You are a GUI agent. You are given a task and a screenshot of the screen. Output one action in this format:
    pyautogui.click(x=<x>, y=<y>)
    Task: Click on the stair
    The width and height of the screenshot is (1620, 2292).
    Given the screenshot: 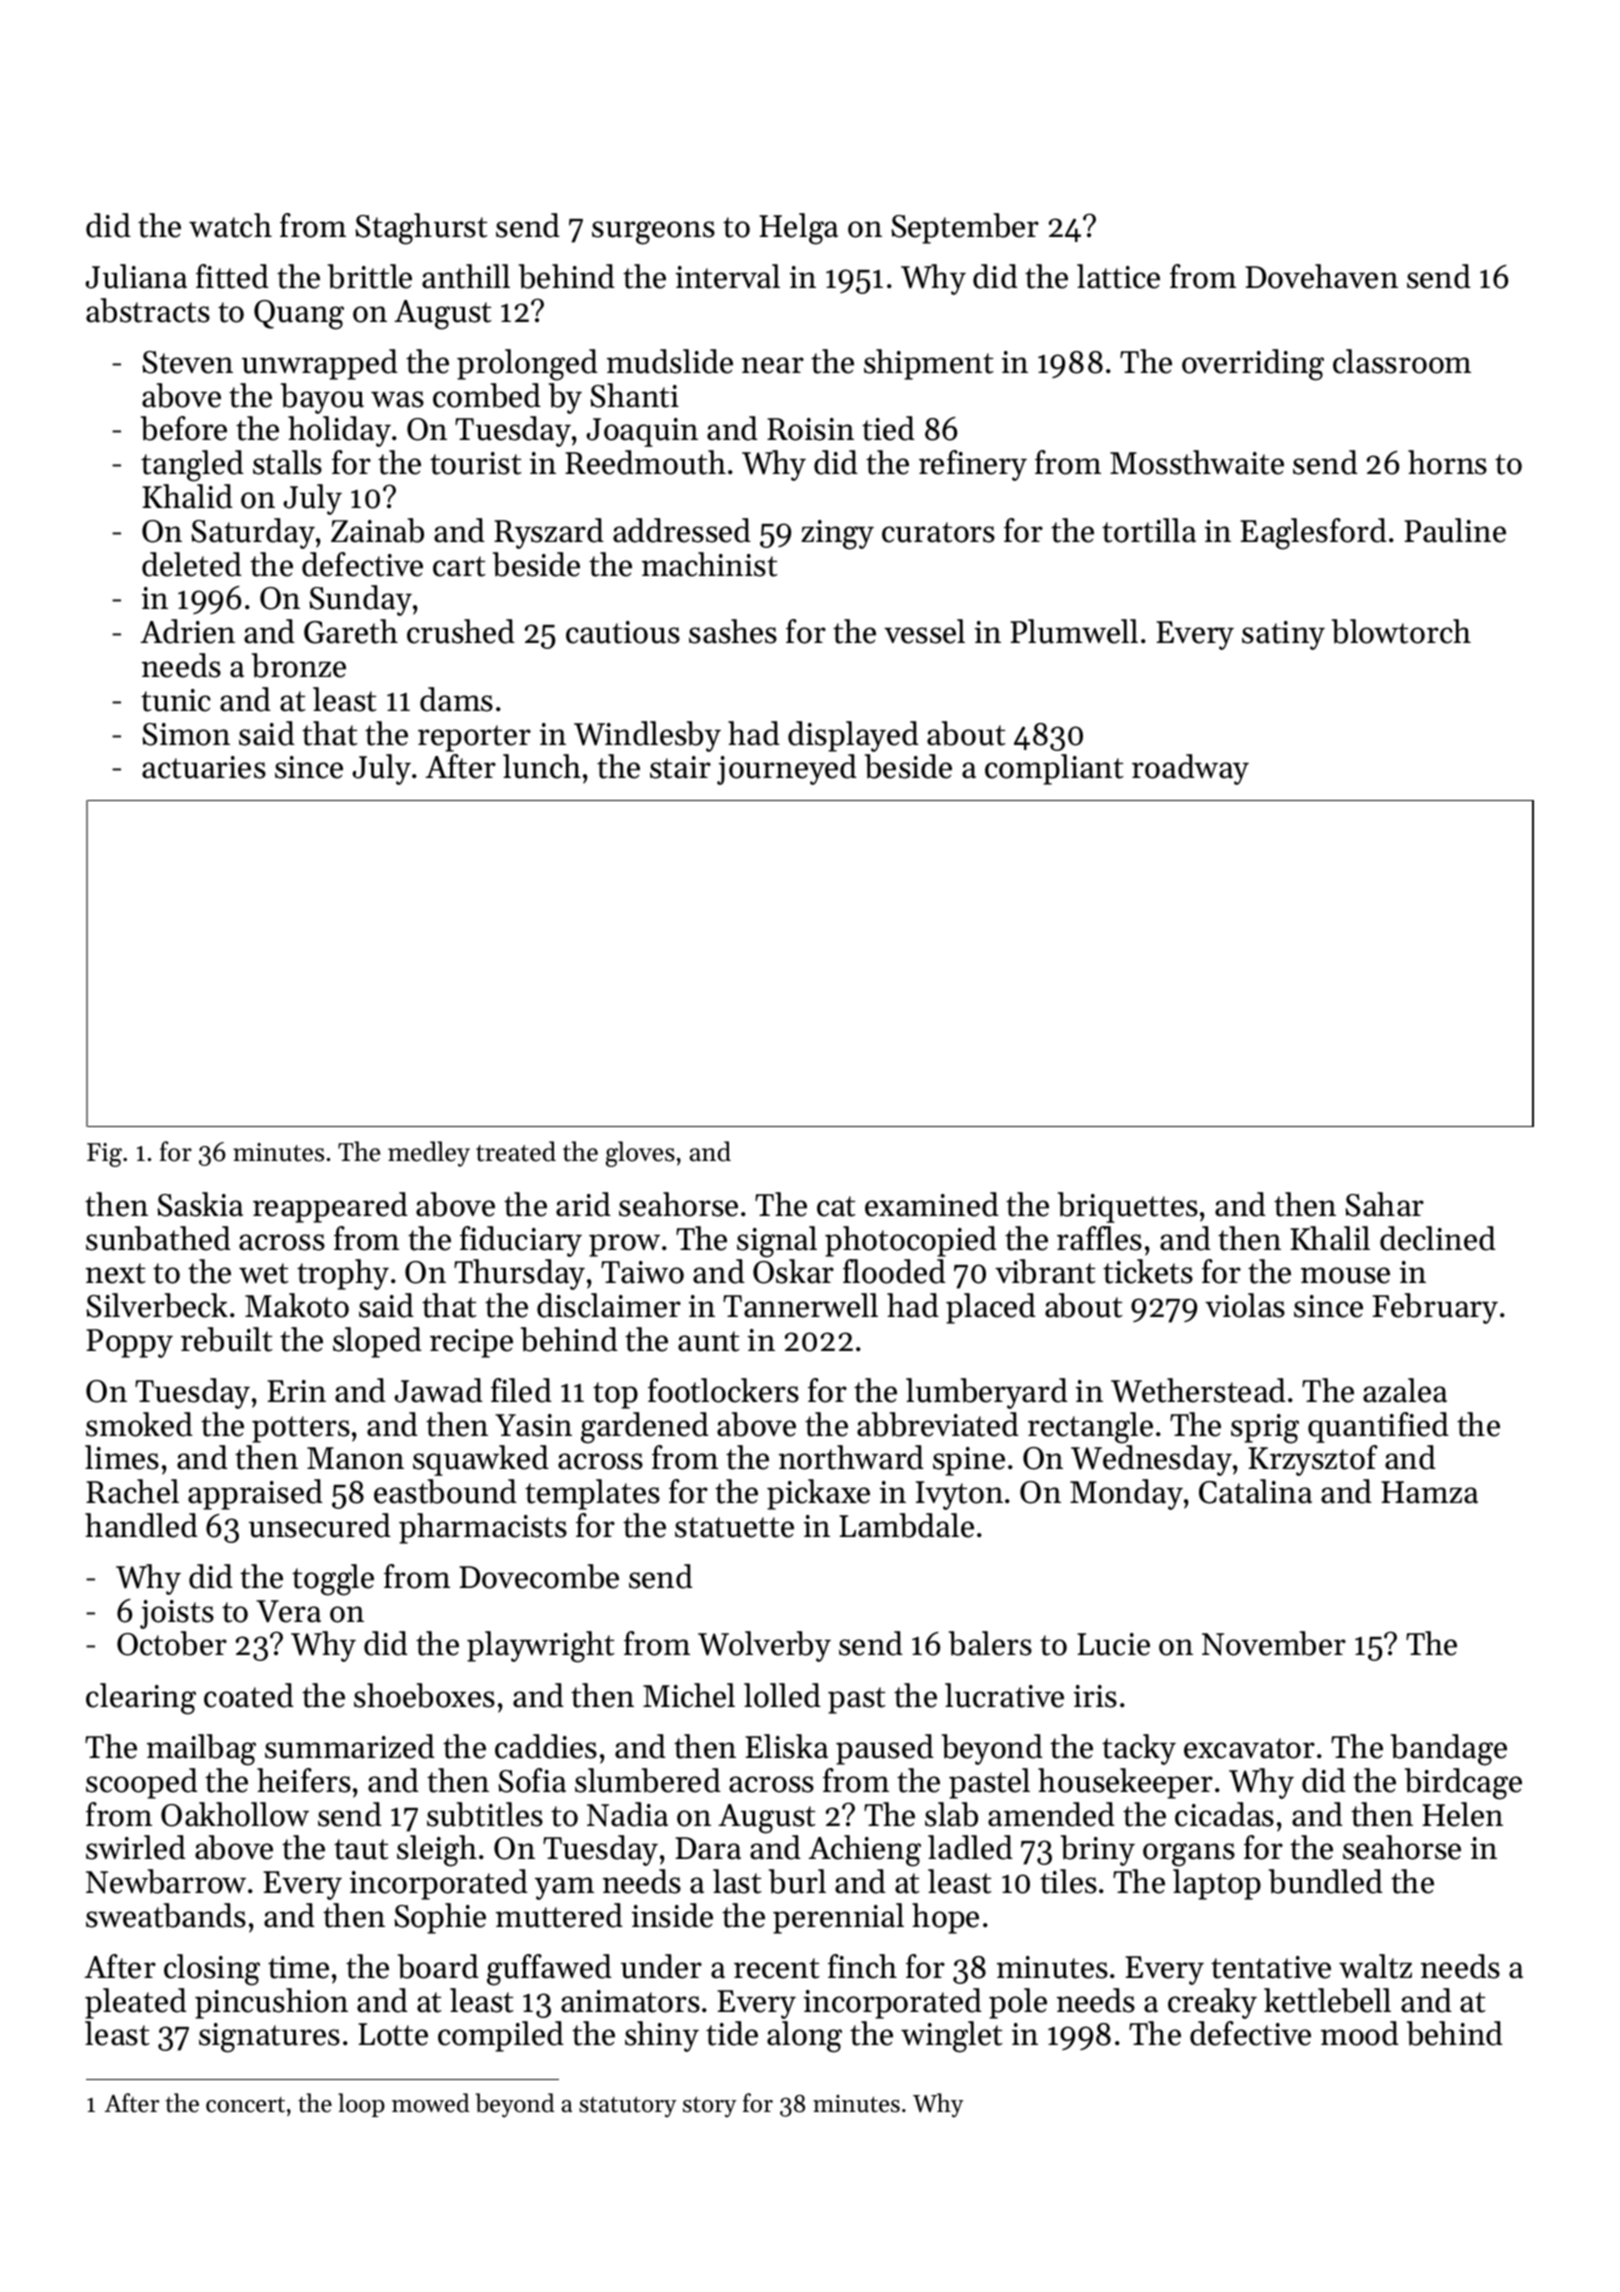 What is the action you would take?
    pyautogui.click(x=680, y=767)
